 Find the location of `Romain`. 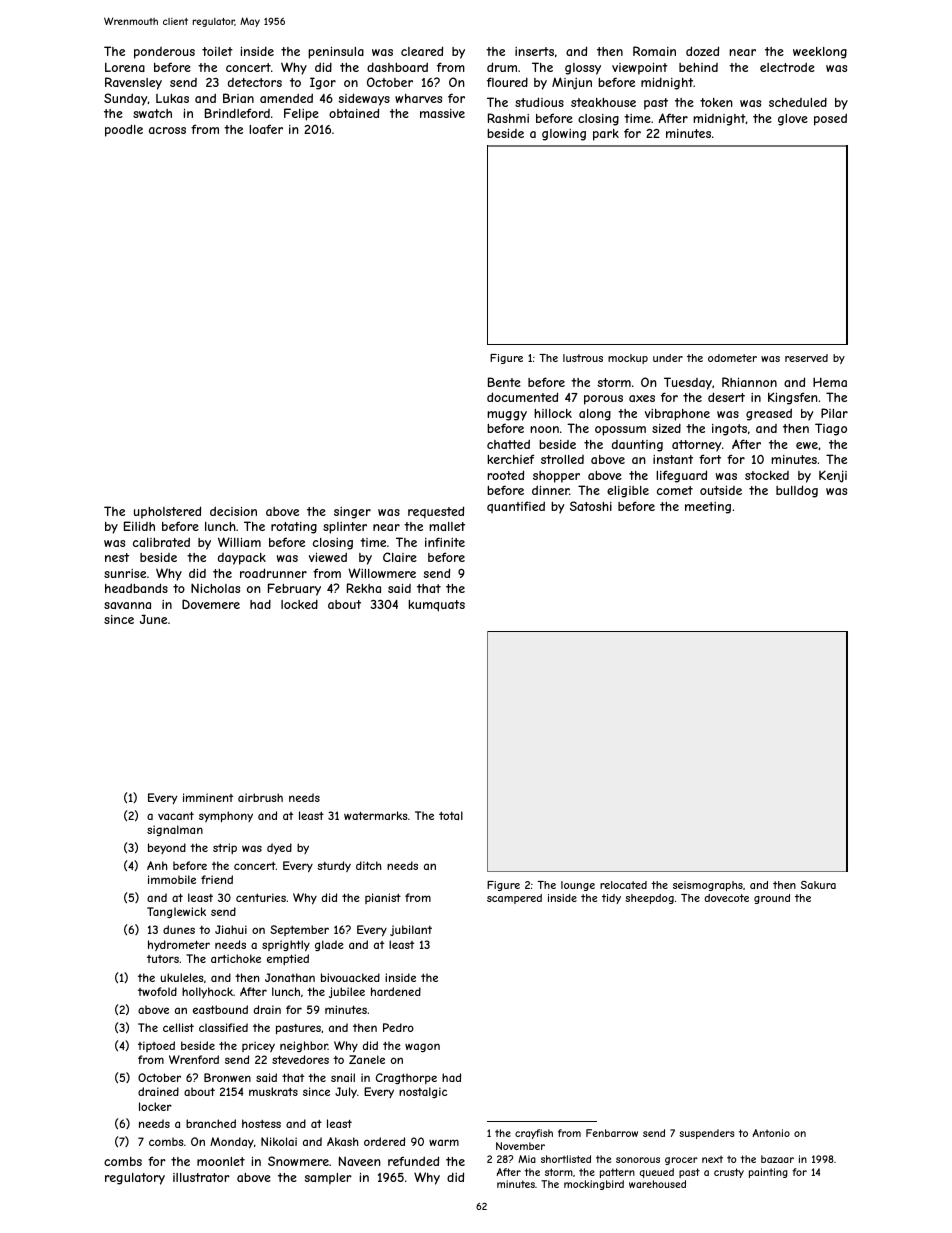

Romain is located at coordinates (654, 51).
